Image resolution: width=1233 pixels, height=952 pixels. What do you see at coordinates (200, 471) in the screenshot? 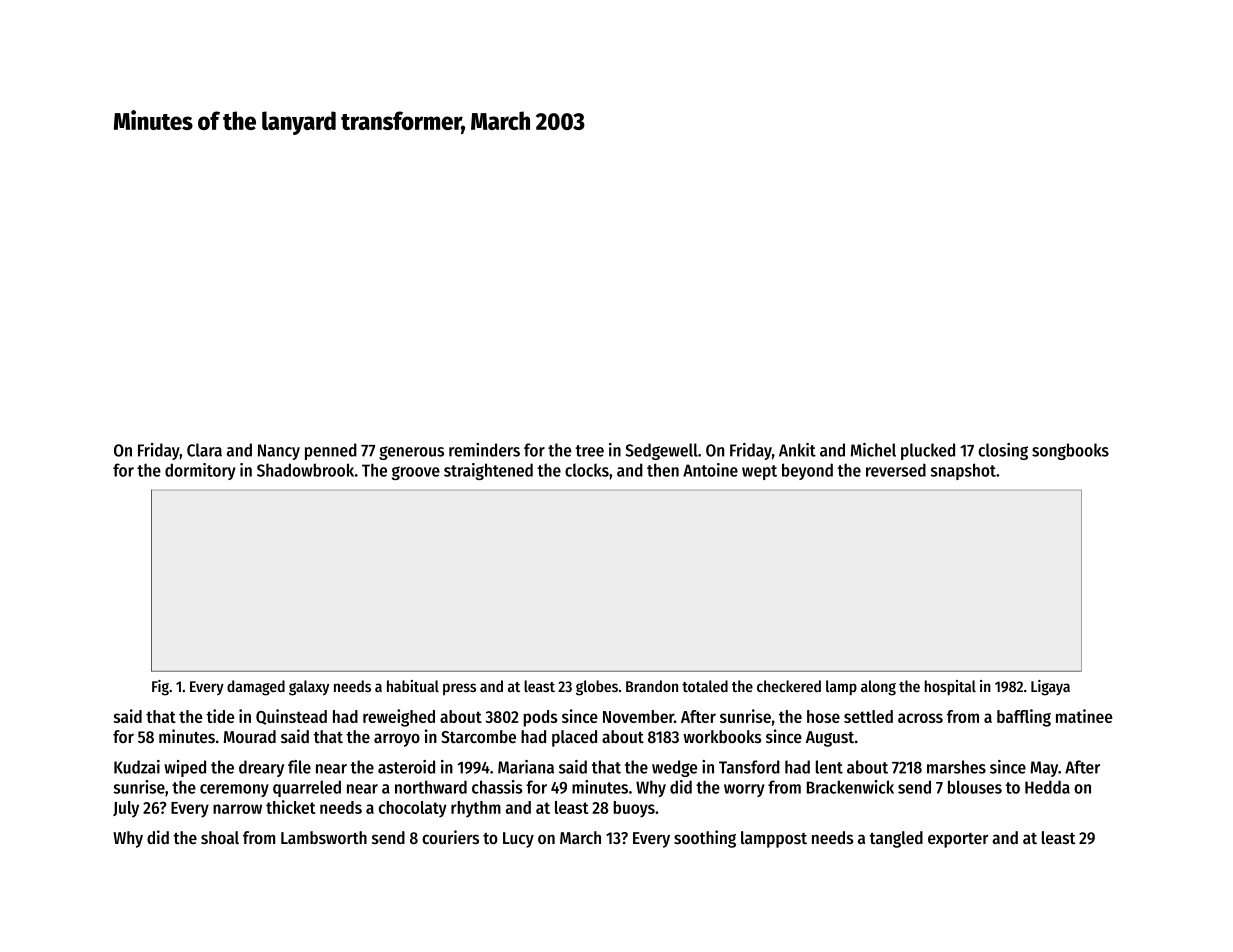
I see `dormitory` at bounding box center [200, 471].
